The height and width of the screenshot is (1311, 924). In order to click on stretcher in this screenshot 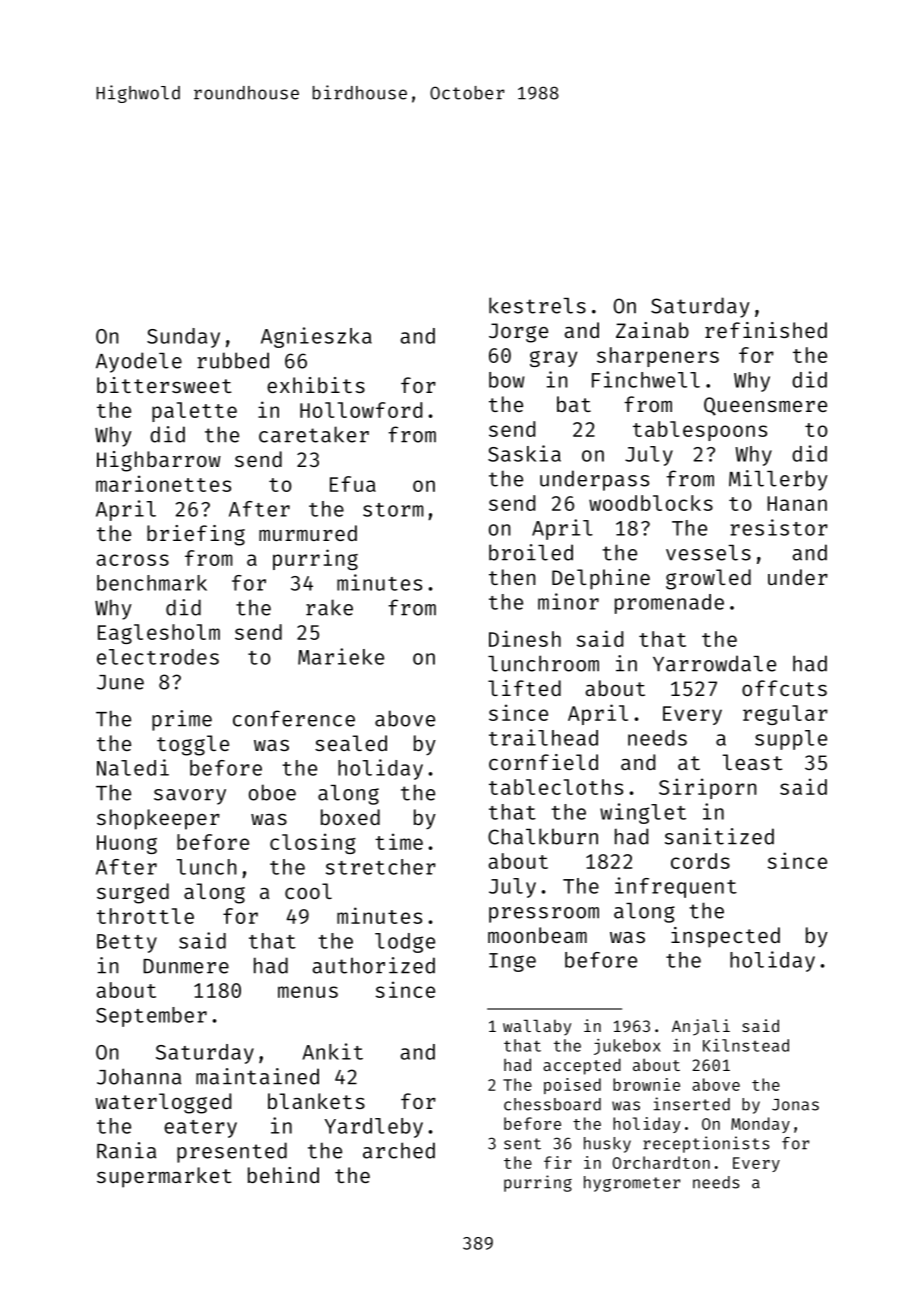, I will do `click(381, 867)`.
